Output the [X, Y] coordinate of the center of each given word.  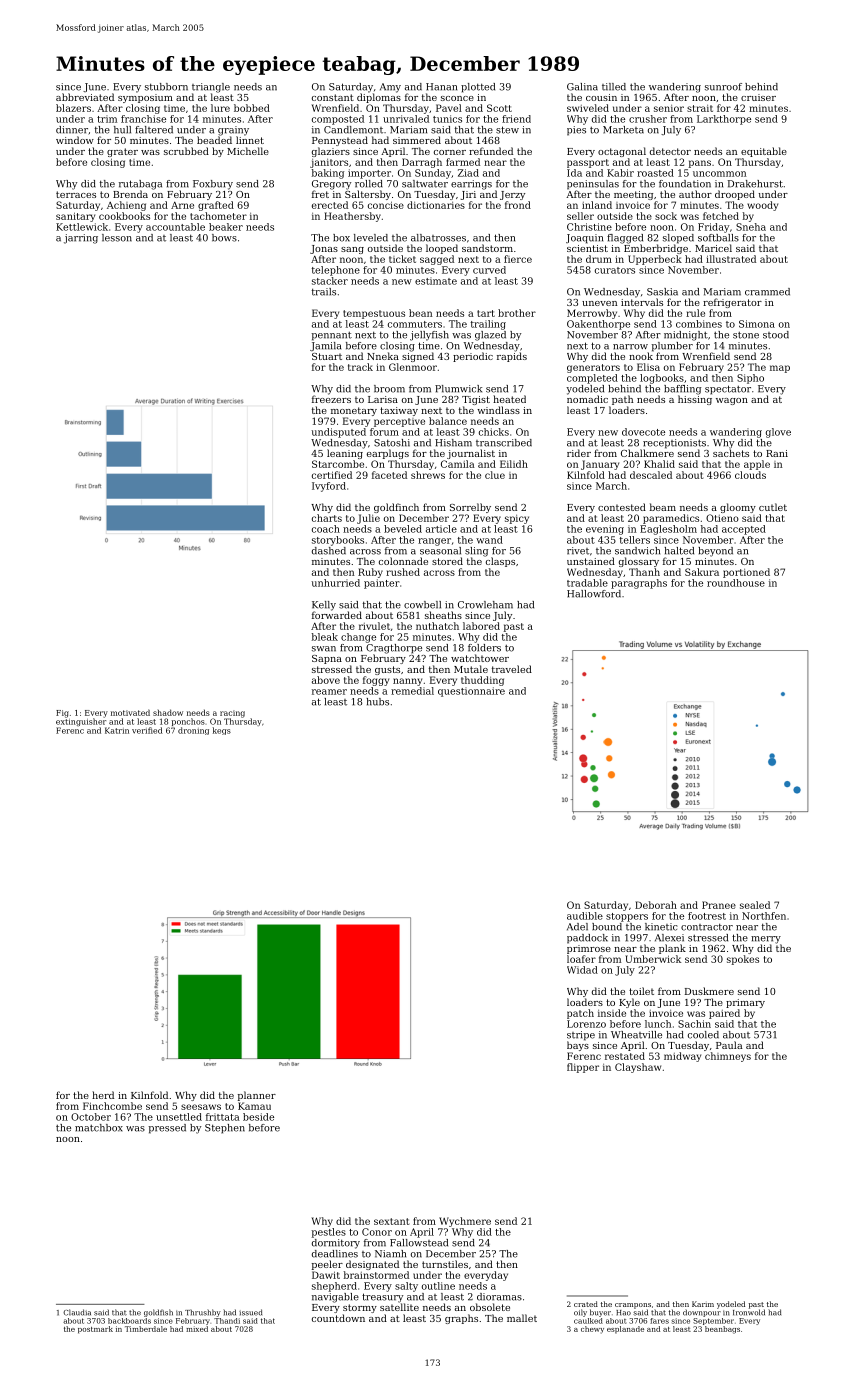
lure [220, 108]
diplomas [379, 98]
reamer [329, 692]
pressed [167, 1129]
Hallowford [594, 594]
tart [486, 313]
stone [746, 335]
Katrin [117, 730]
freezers [331, 399]
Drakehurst [755, 184]
